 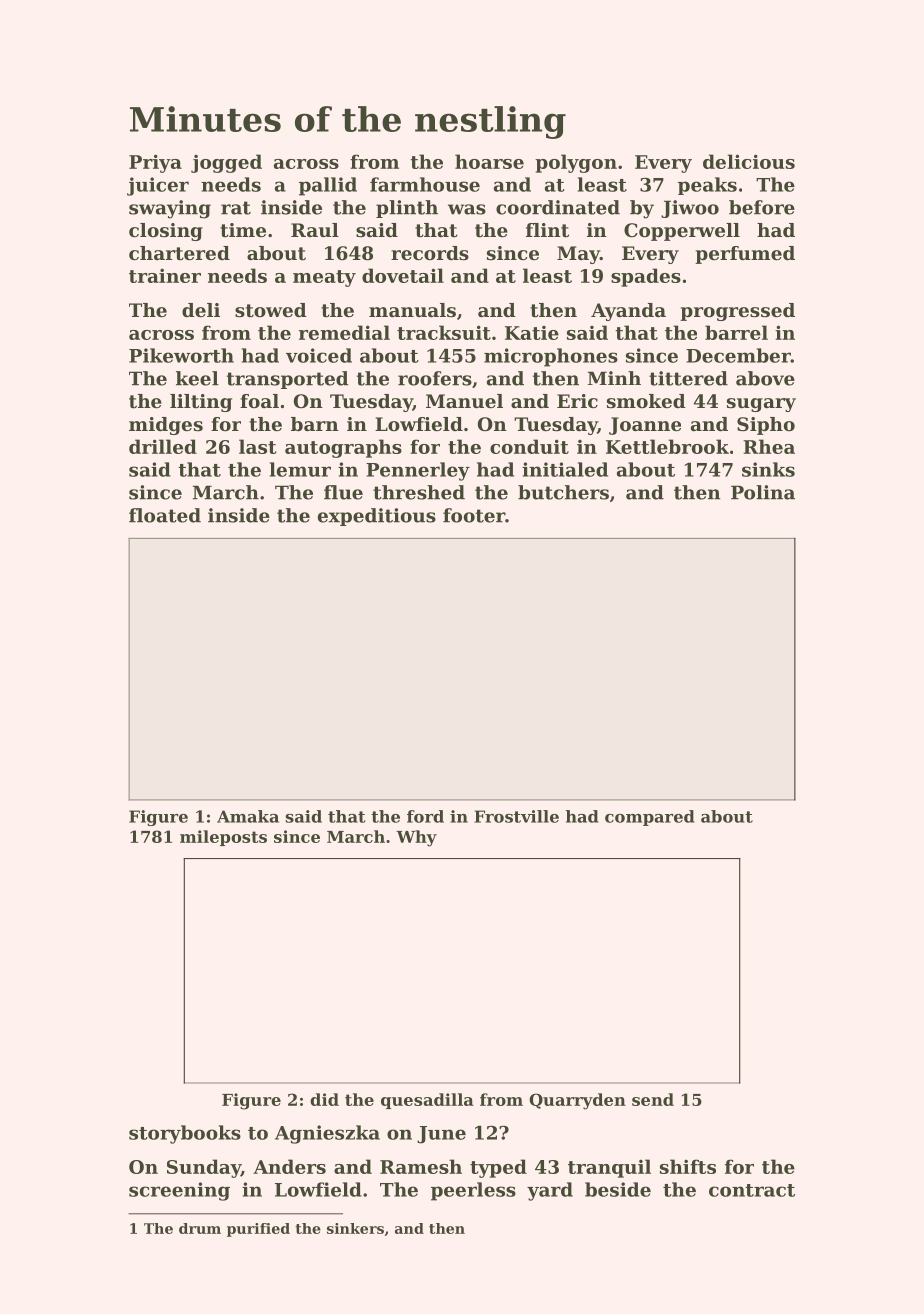 What do you see at coordinates (223, 838) in the screenshot?
I see `mileposts` at bounding box center [223, 838].
